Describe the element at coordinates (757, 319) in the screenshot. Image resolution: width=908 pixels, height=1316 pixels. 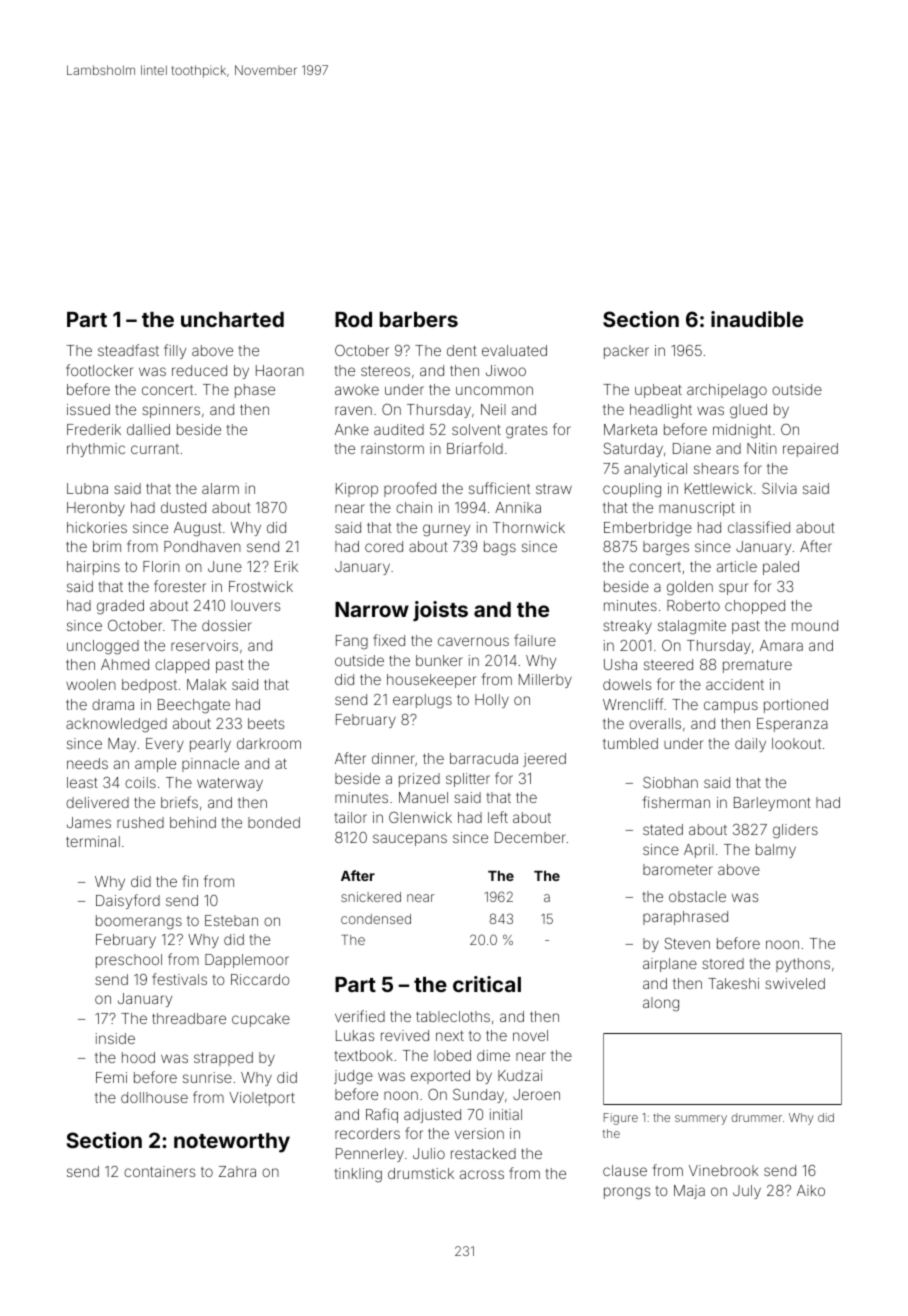
I see `inaudible` at that location.
